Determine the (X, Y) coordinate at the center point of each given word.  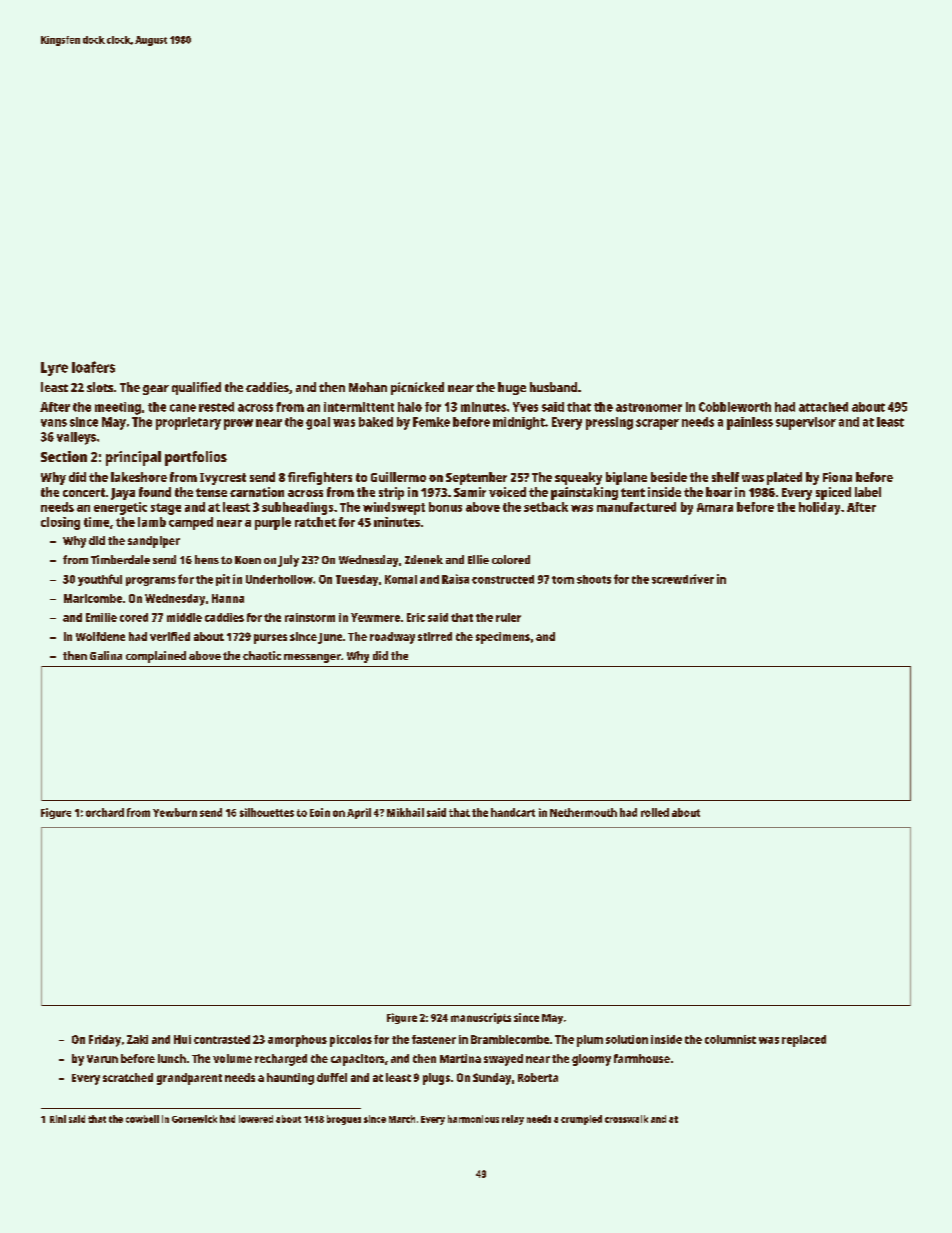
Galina (106, 655)
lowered (256, 1119)
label (868, 492)
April (359, 813)
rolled (655, 812)
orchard (105, 812)
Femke (431, 422)
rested (216, 407)
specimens (503, 638)
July (288, 561)
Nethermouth (583, 812)
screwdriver (683, 579)
